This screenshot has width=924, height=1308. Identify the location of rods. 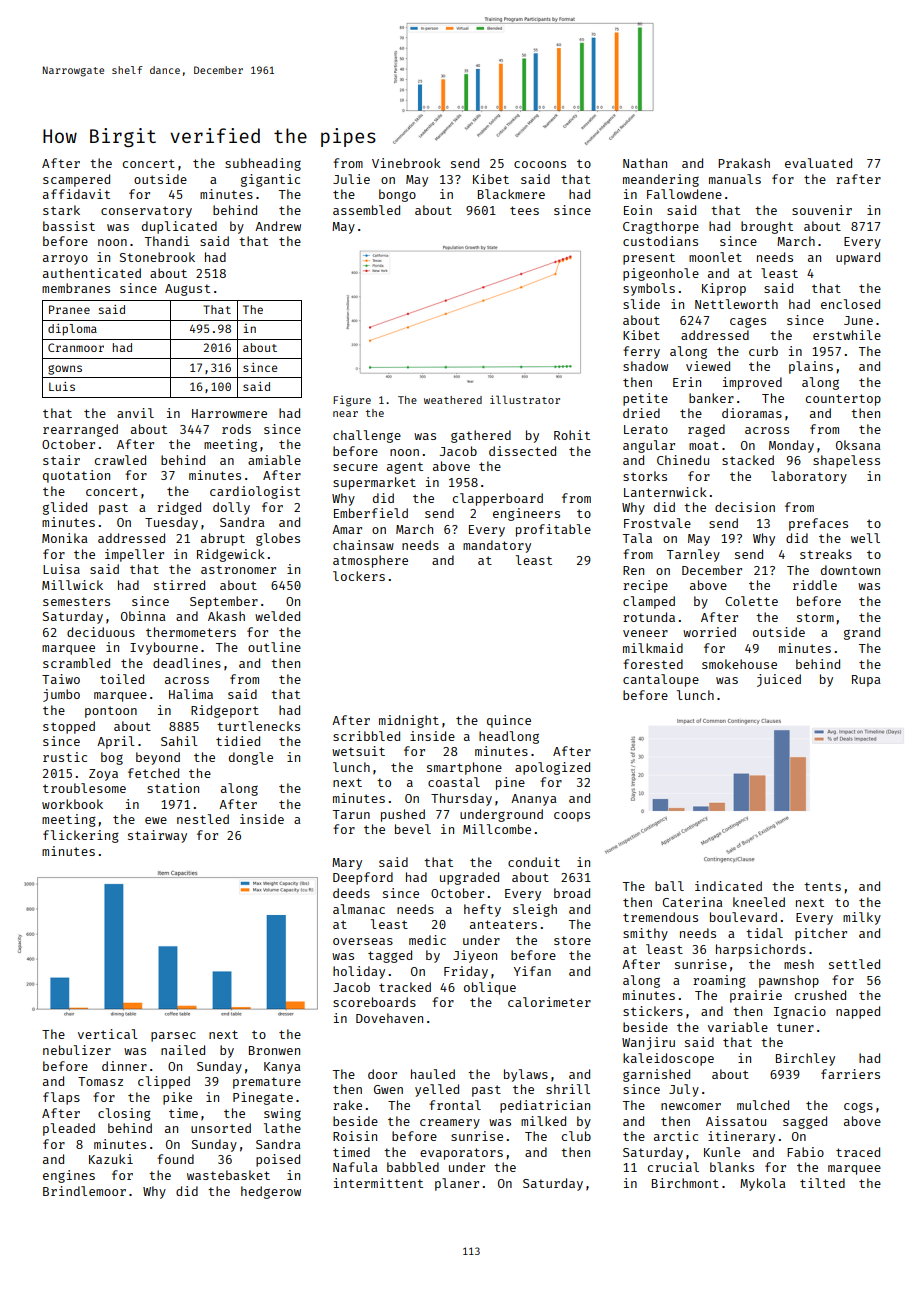
(236, 429).
